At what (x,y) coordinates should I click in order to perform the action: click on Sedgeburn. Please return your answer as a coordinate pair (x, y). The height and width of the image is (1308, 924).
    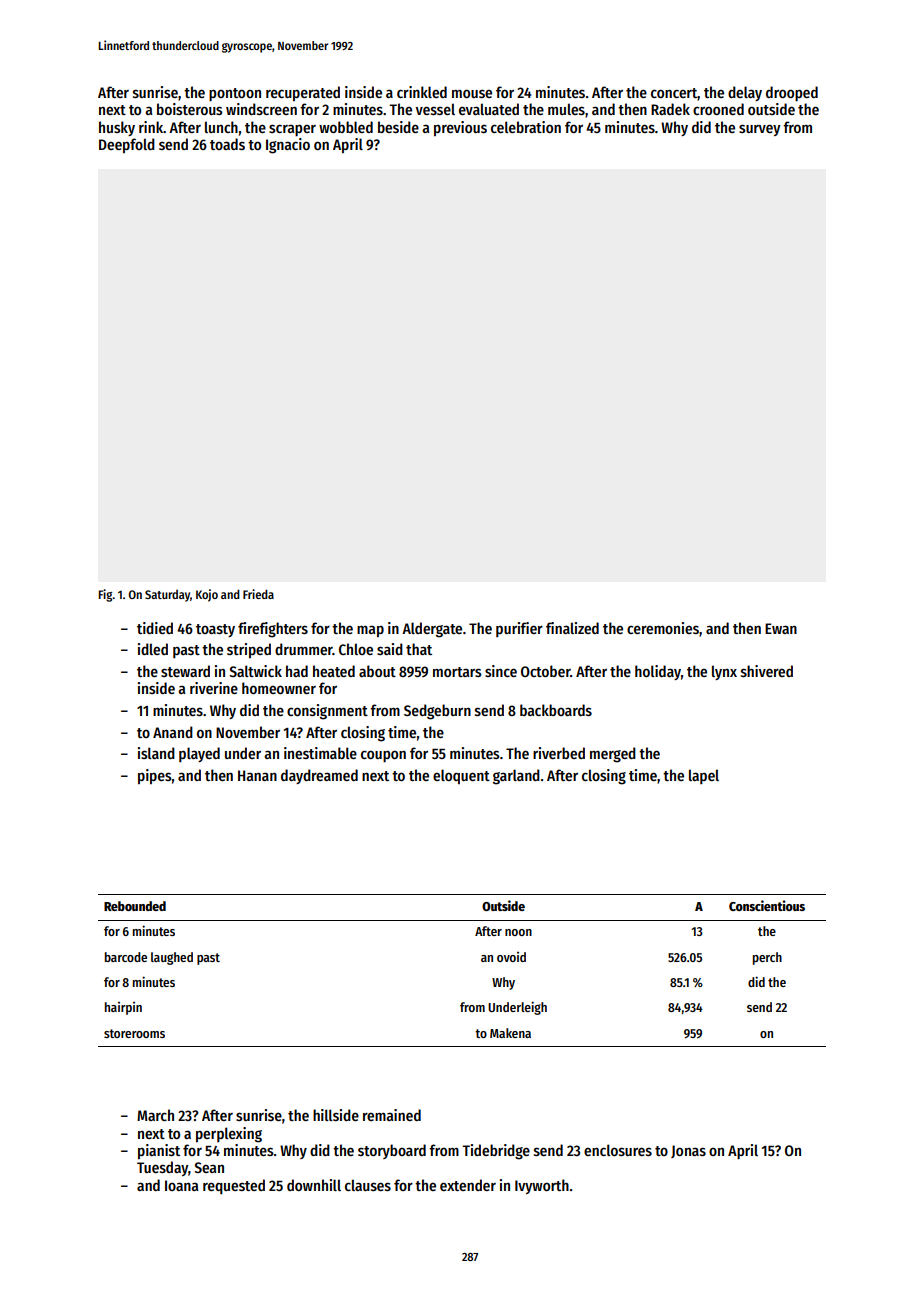
    Looking at the image, I should click on (437, 712).
